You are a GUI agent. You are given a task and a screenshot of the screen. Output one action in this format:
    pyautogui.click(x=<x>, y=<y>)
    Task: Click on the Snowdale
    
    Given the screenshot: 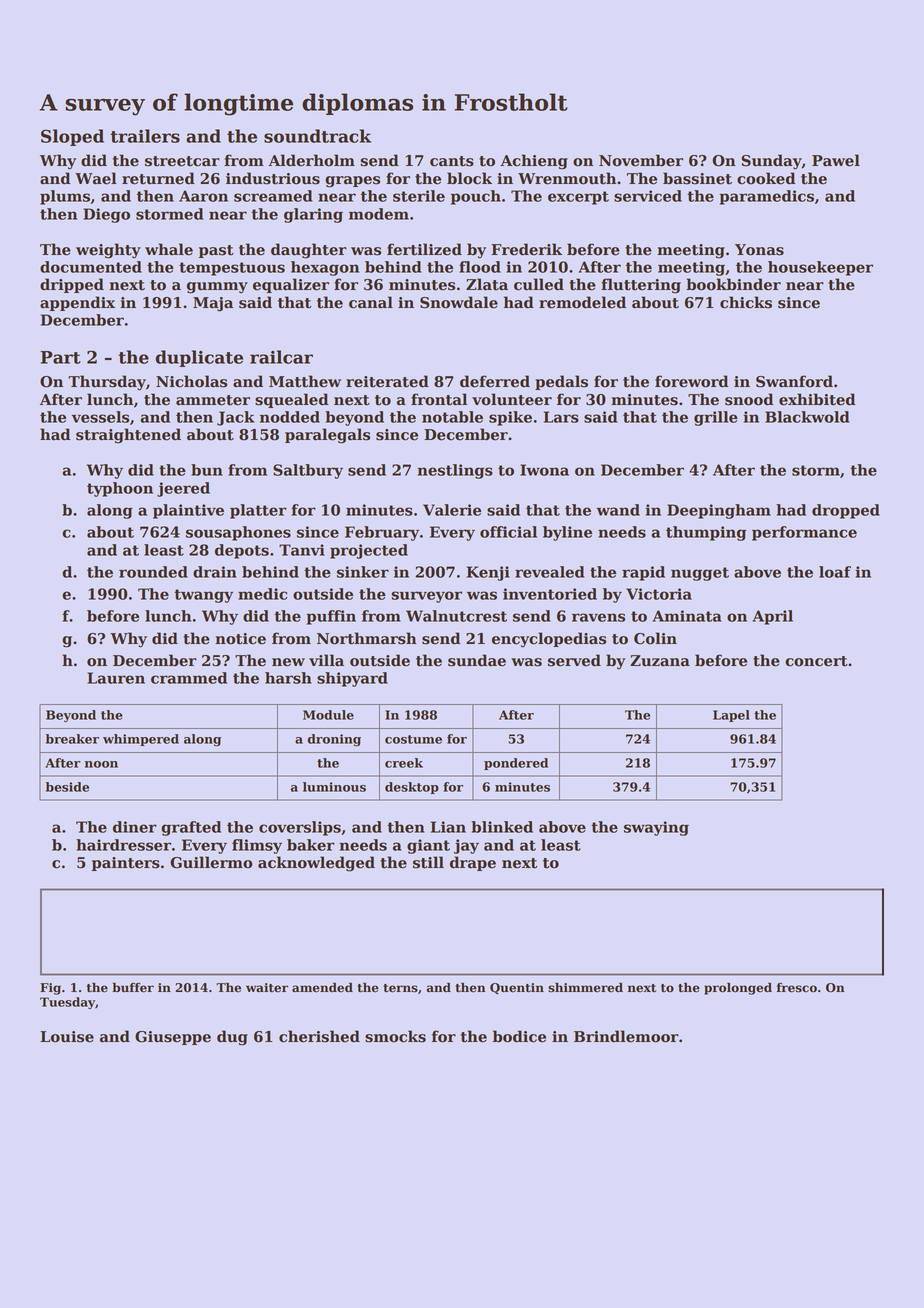 What is the action you would take?
    pyautogui.click(x=459, y=302)
